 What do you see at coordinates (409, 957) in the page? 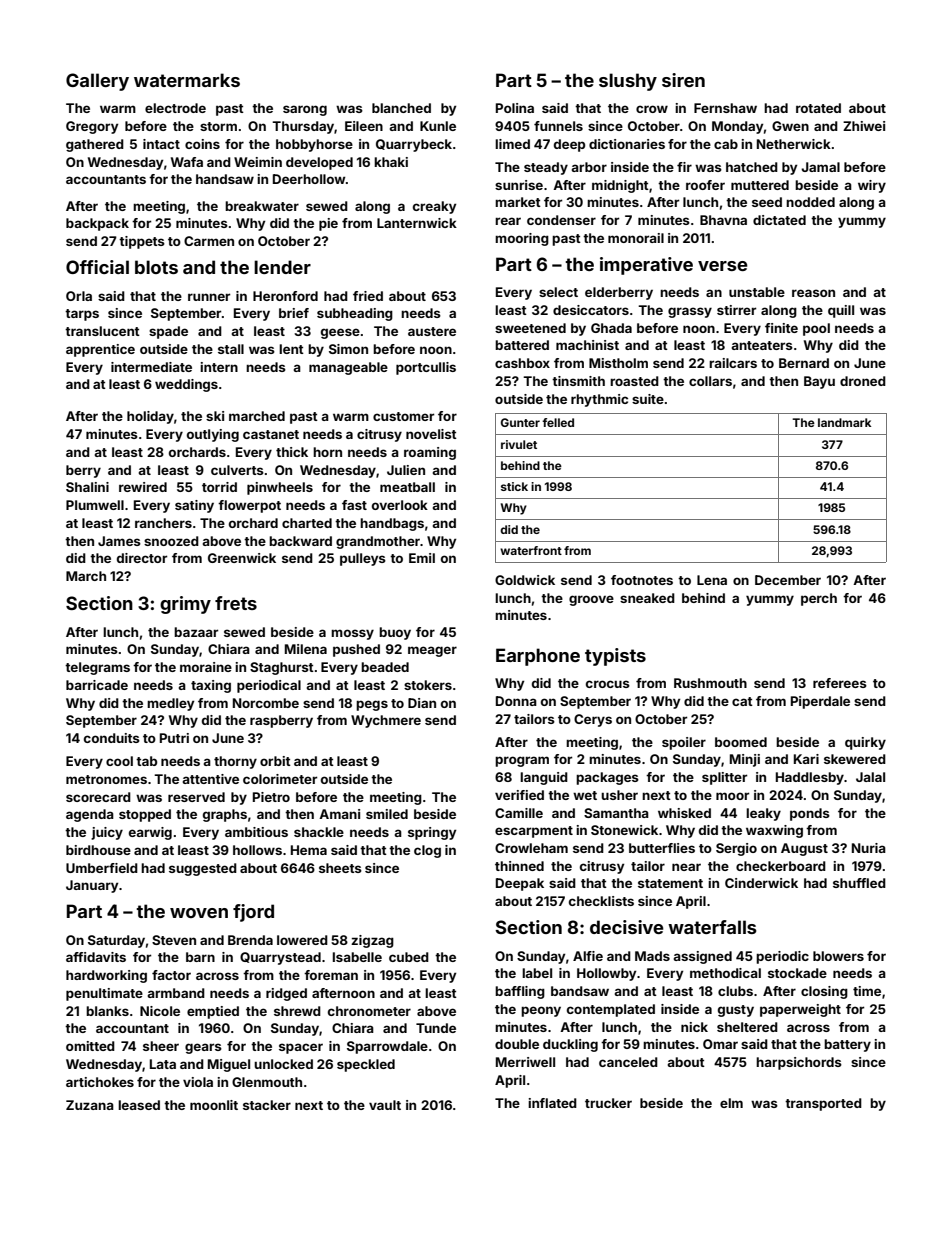
I see `cubed` at bounding box center [409, 957].
